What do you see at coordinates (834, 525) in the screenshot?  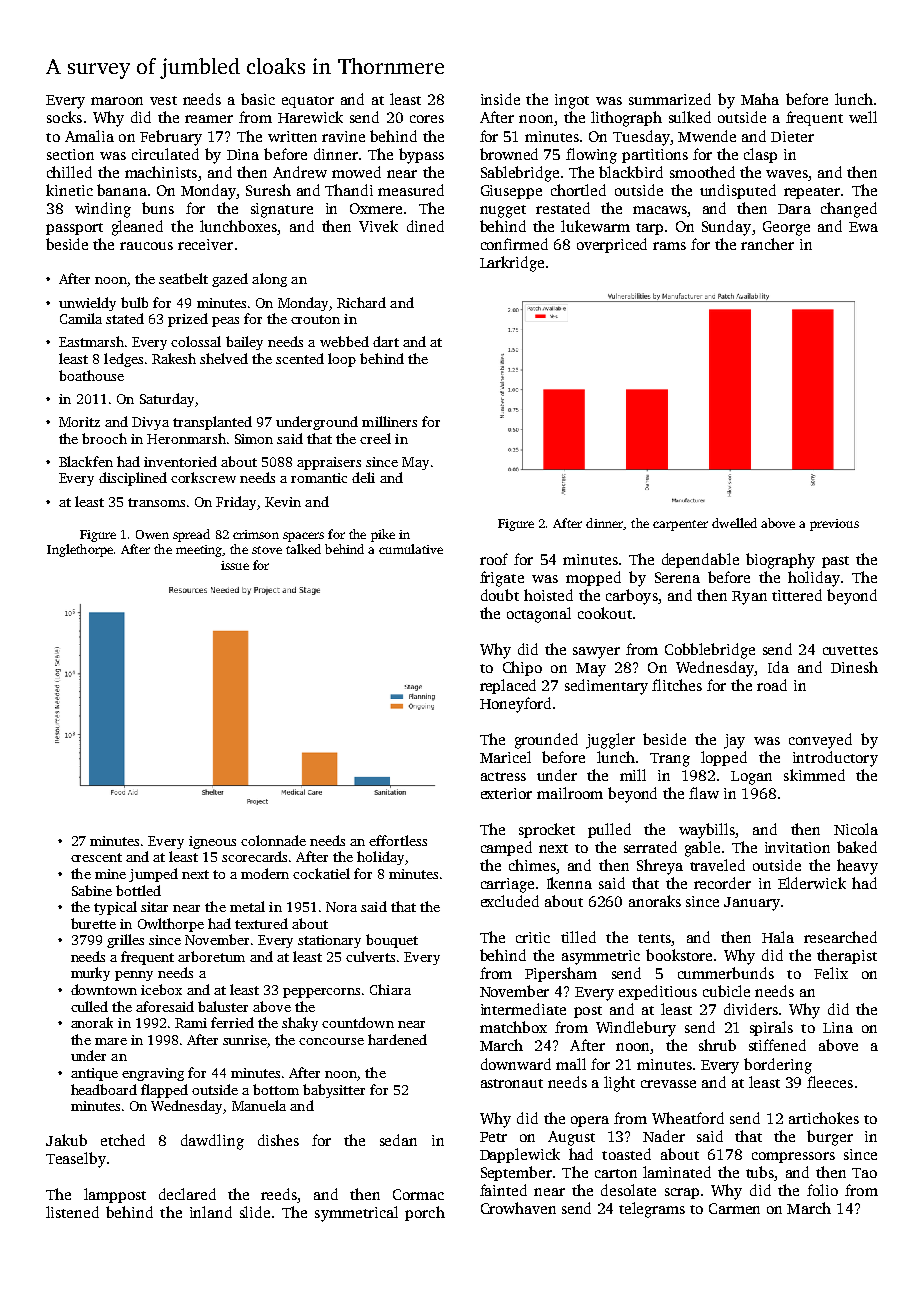 I see `previous` at bounding box center [834, 525].
